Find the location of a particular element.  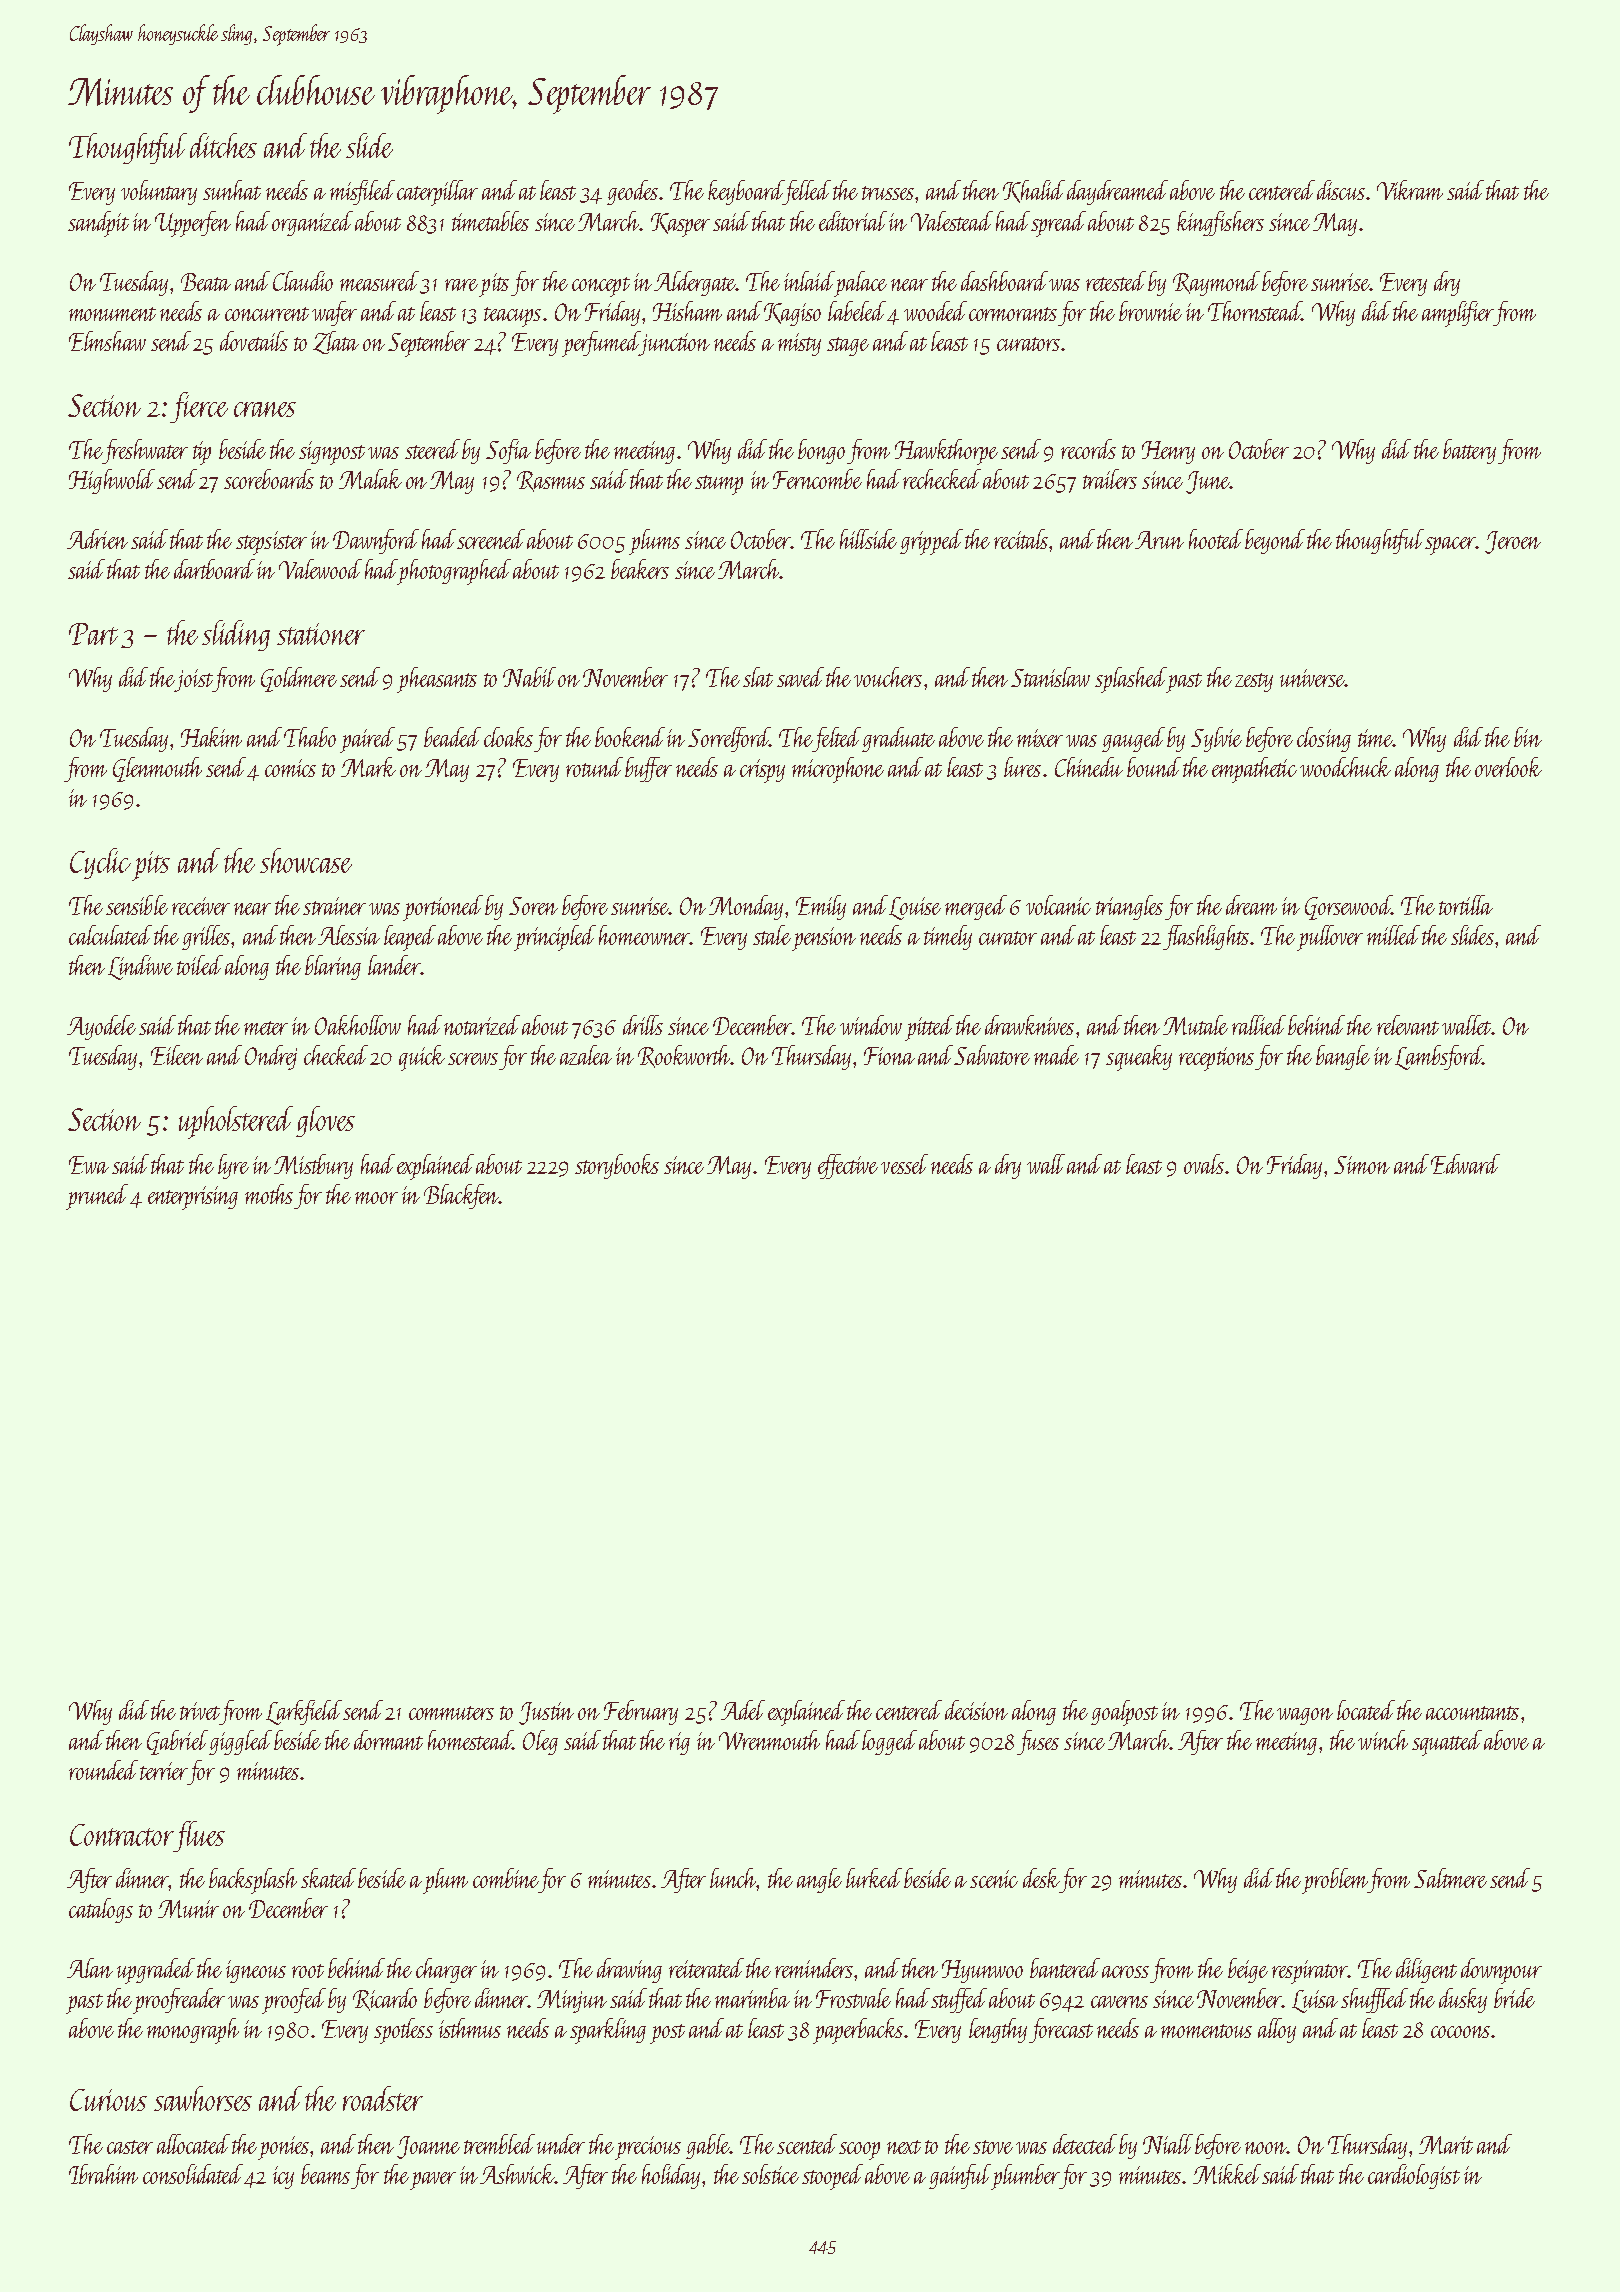

Saltmere is located at coordinates (1450, 1878).
